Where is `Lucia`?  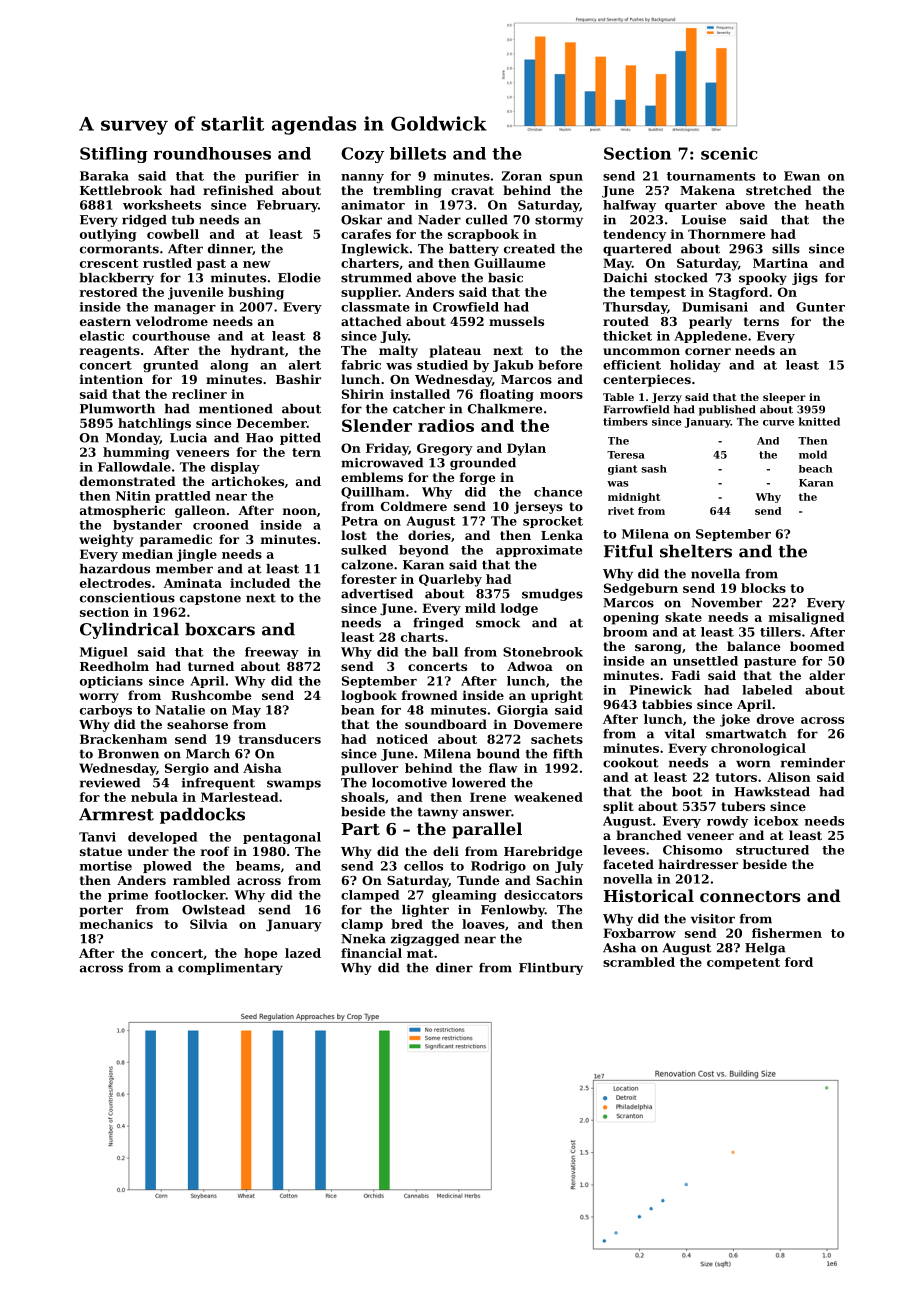 Lucia is located at coordinates (188, 438).
